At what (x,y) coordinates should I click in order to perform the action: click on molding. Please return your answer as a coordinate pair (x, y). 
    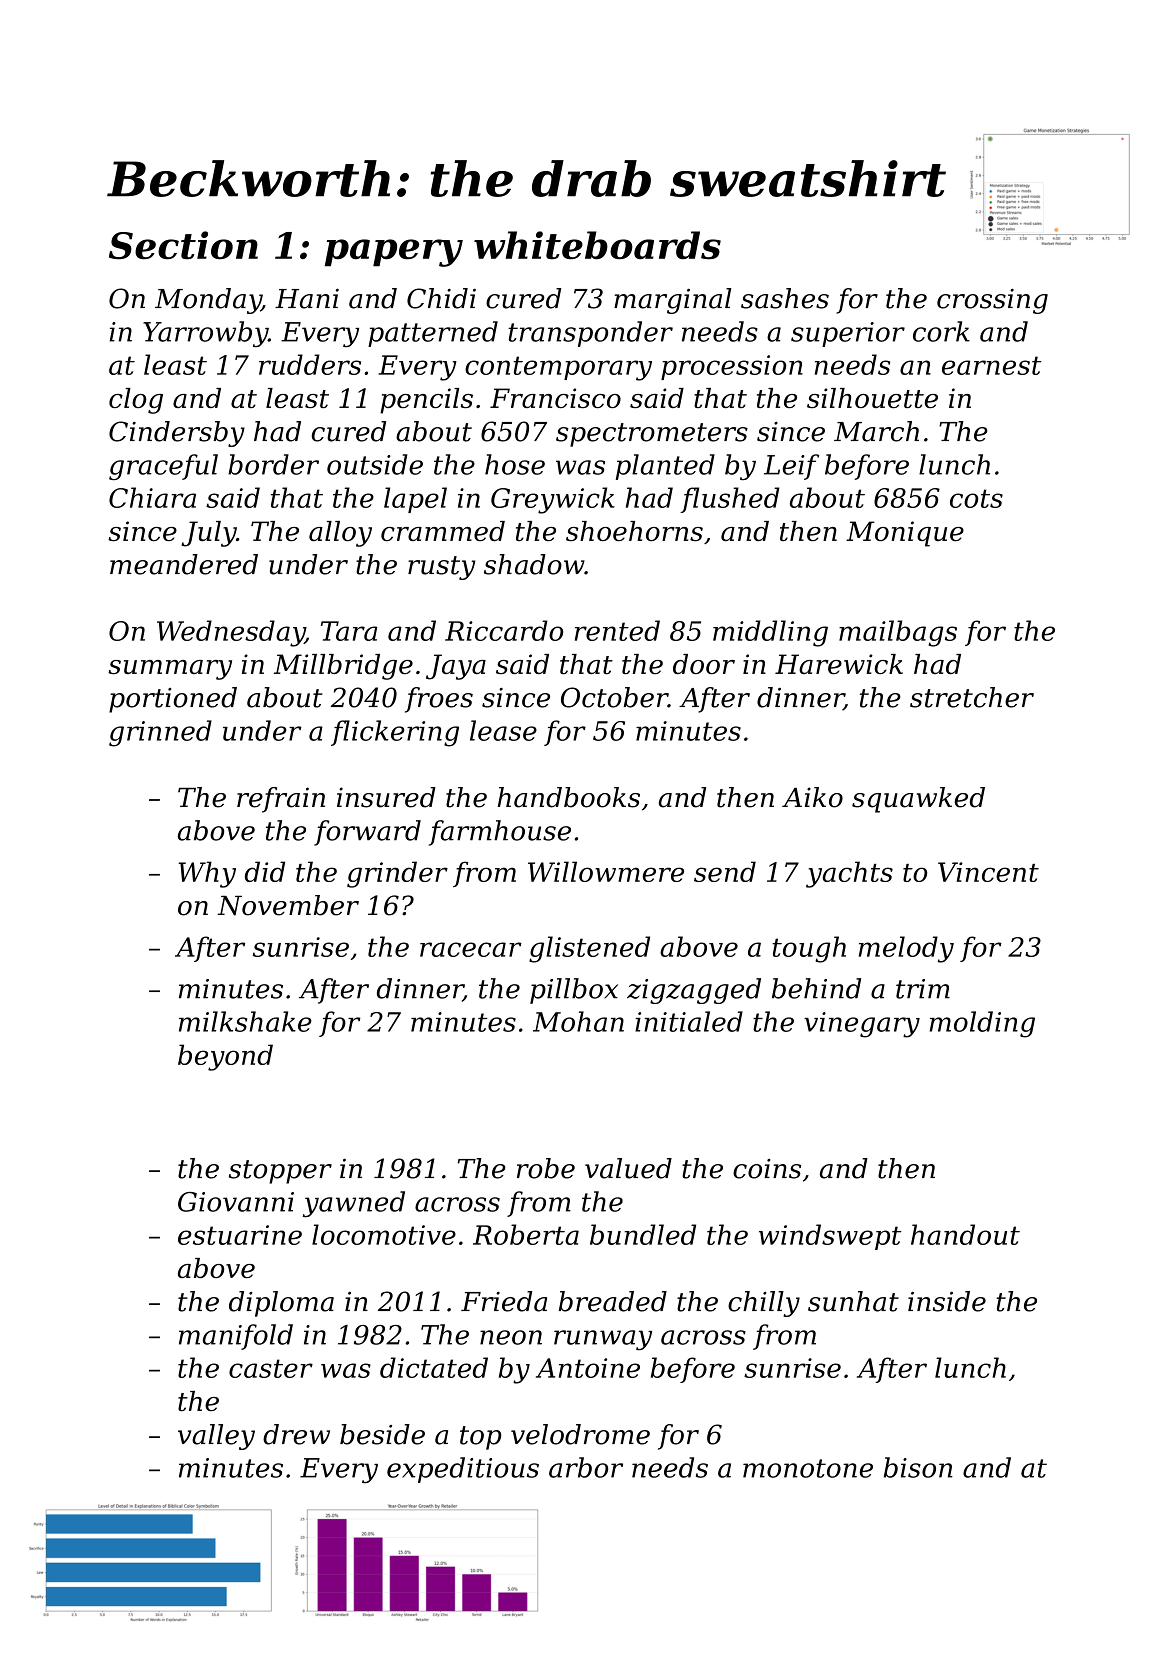
    Looking at the image, I should click on (982, 1024).
